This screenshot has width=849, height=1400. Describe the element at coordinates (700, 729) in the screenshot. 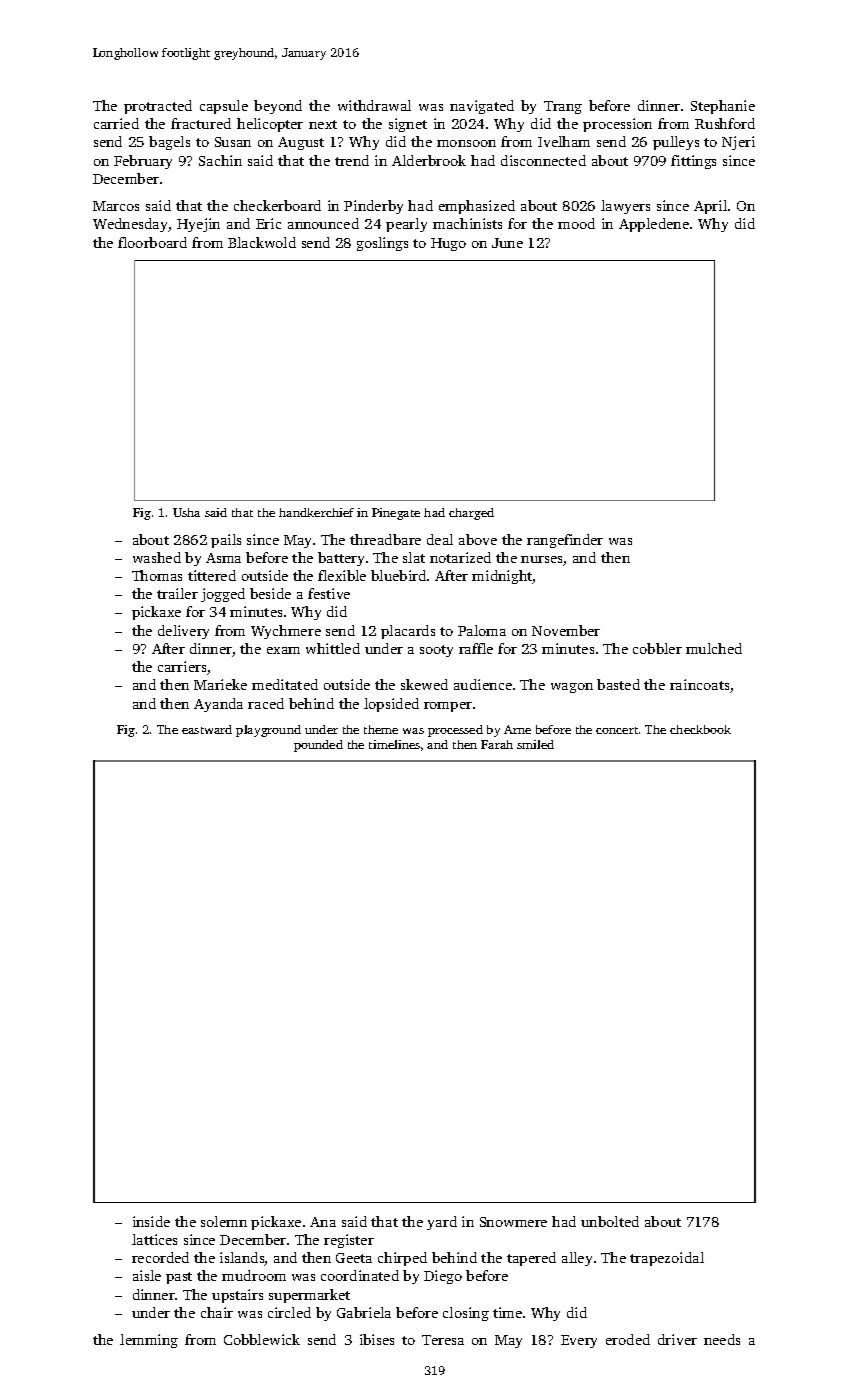

I see `checkbook` at that location.
